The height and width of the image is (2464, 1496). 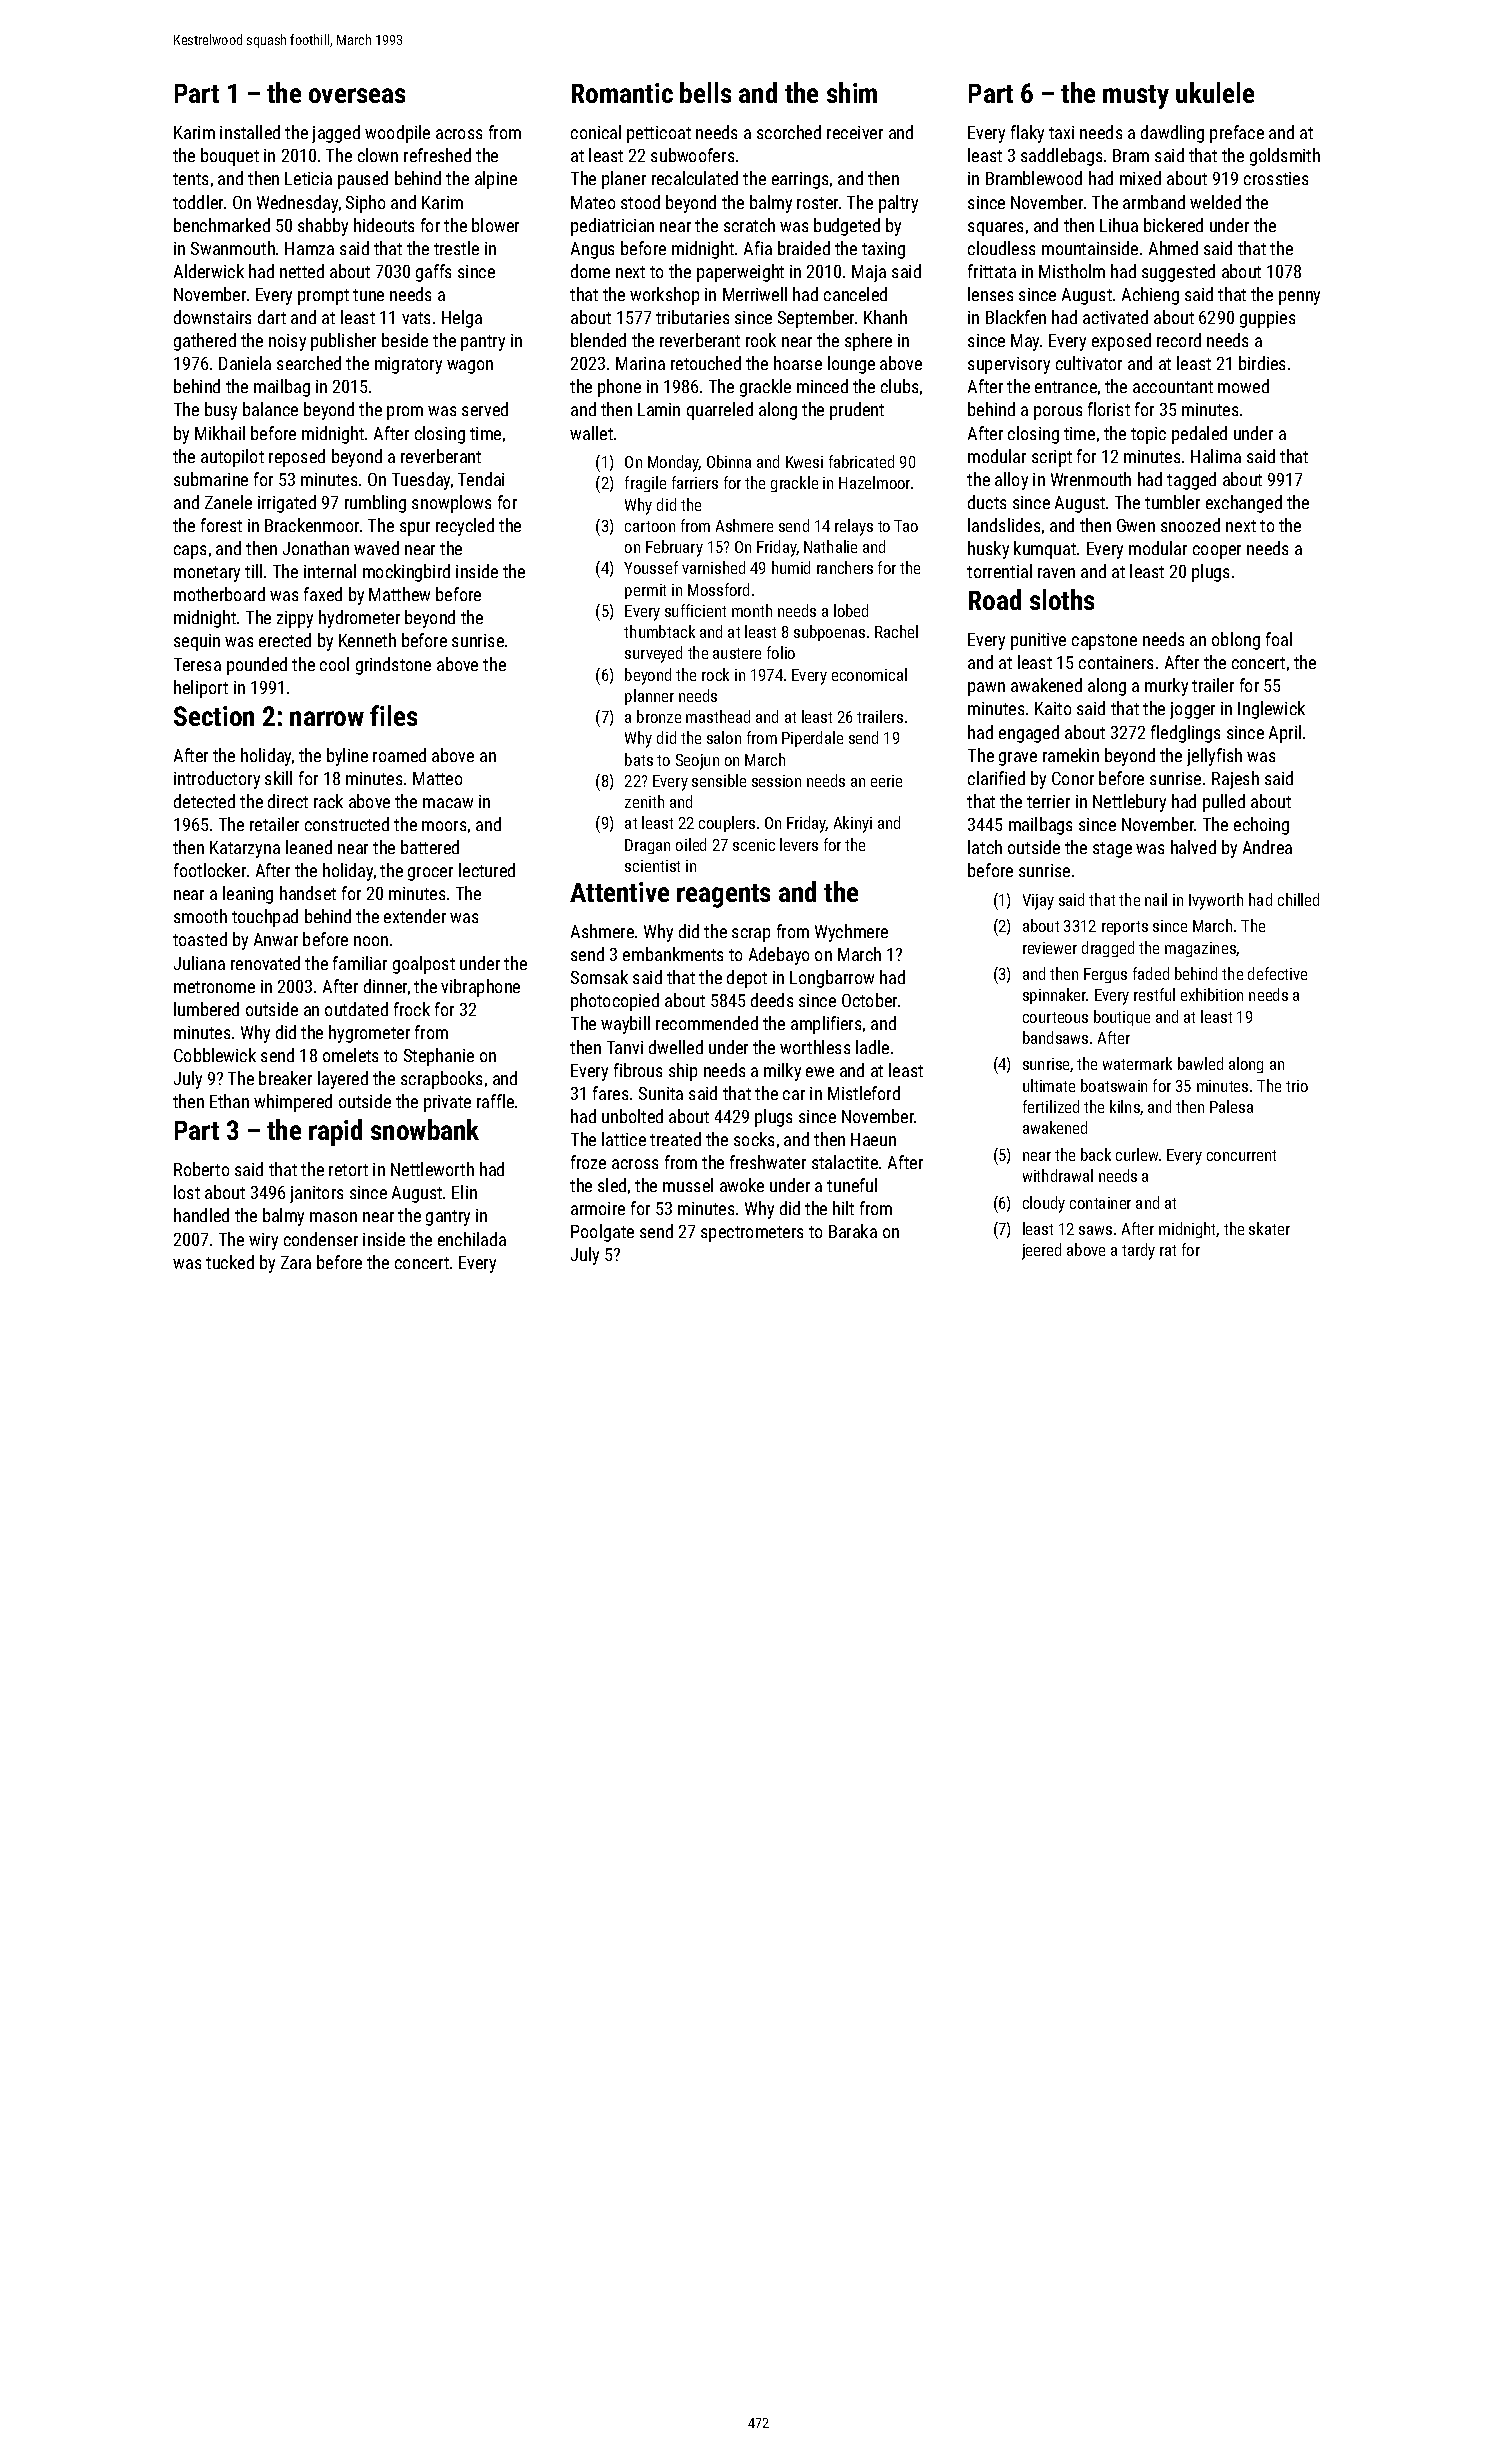 What do you see at coordinates (1138, 1251) in the image?
I see `tardy` at bounding box center [1138, 1251].
